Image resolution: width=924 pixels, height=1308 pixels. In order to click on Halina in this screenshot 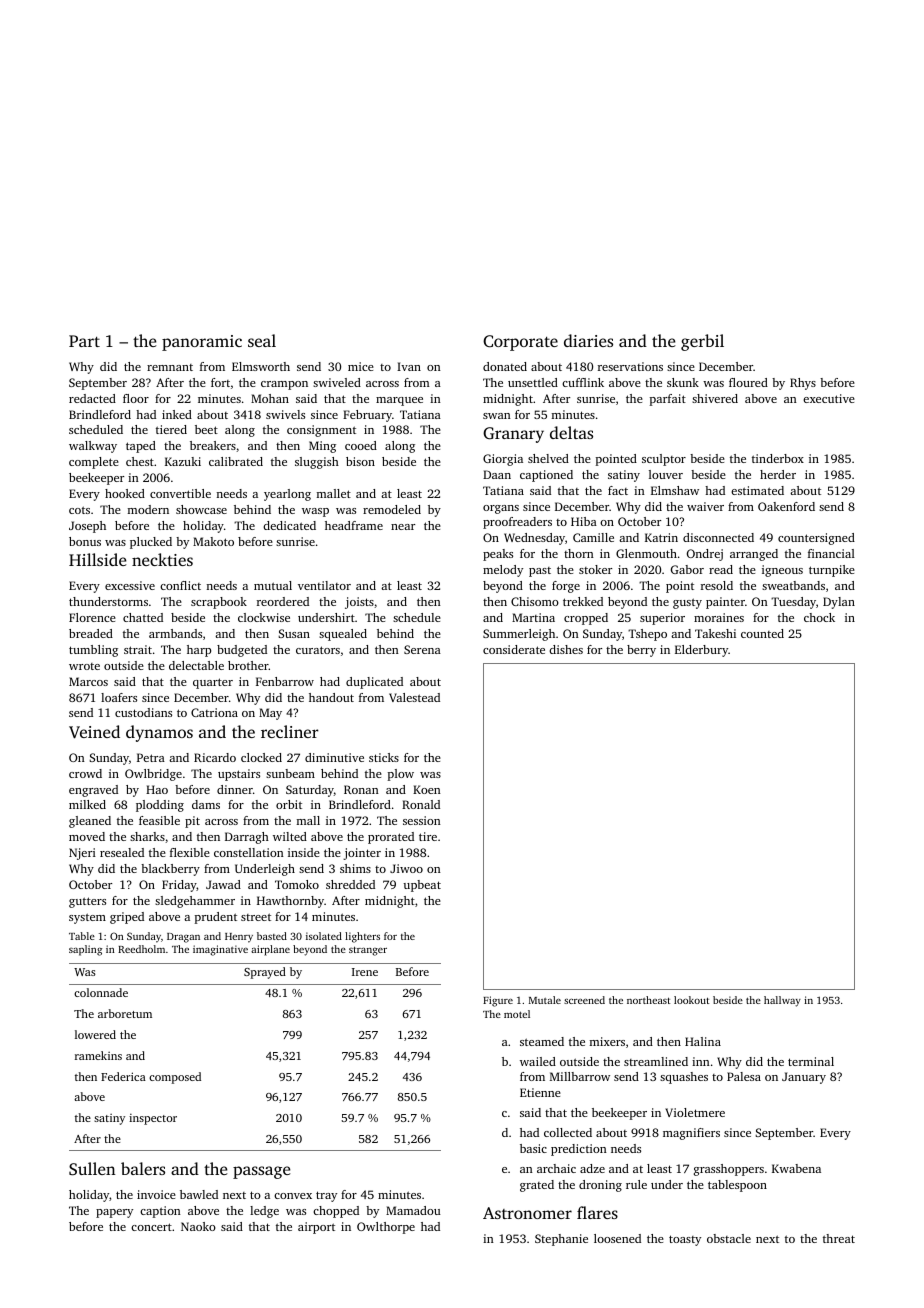, I will do `click(703, 1041)`.
